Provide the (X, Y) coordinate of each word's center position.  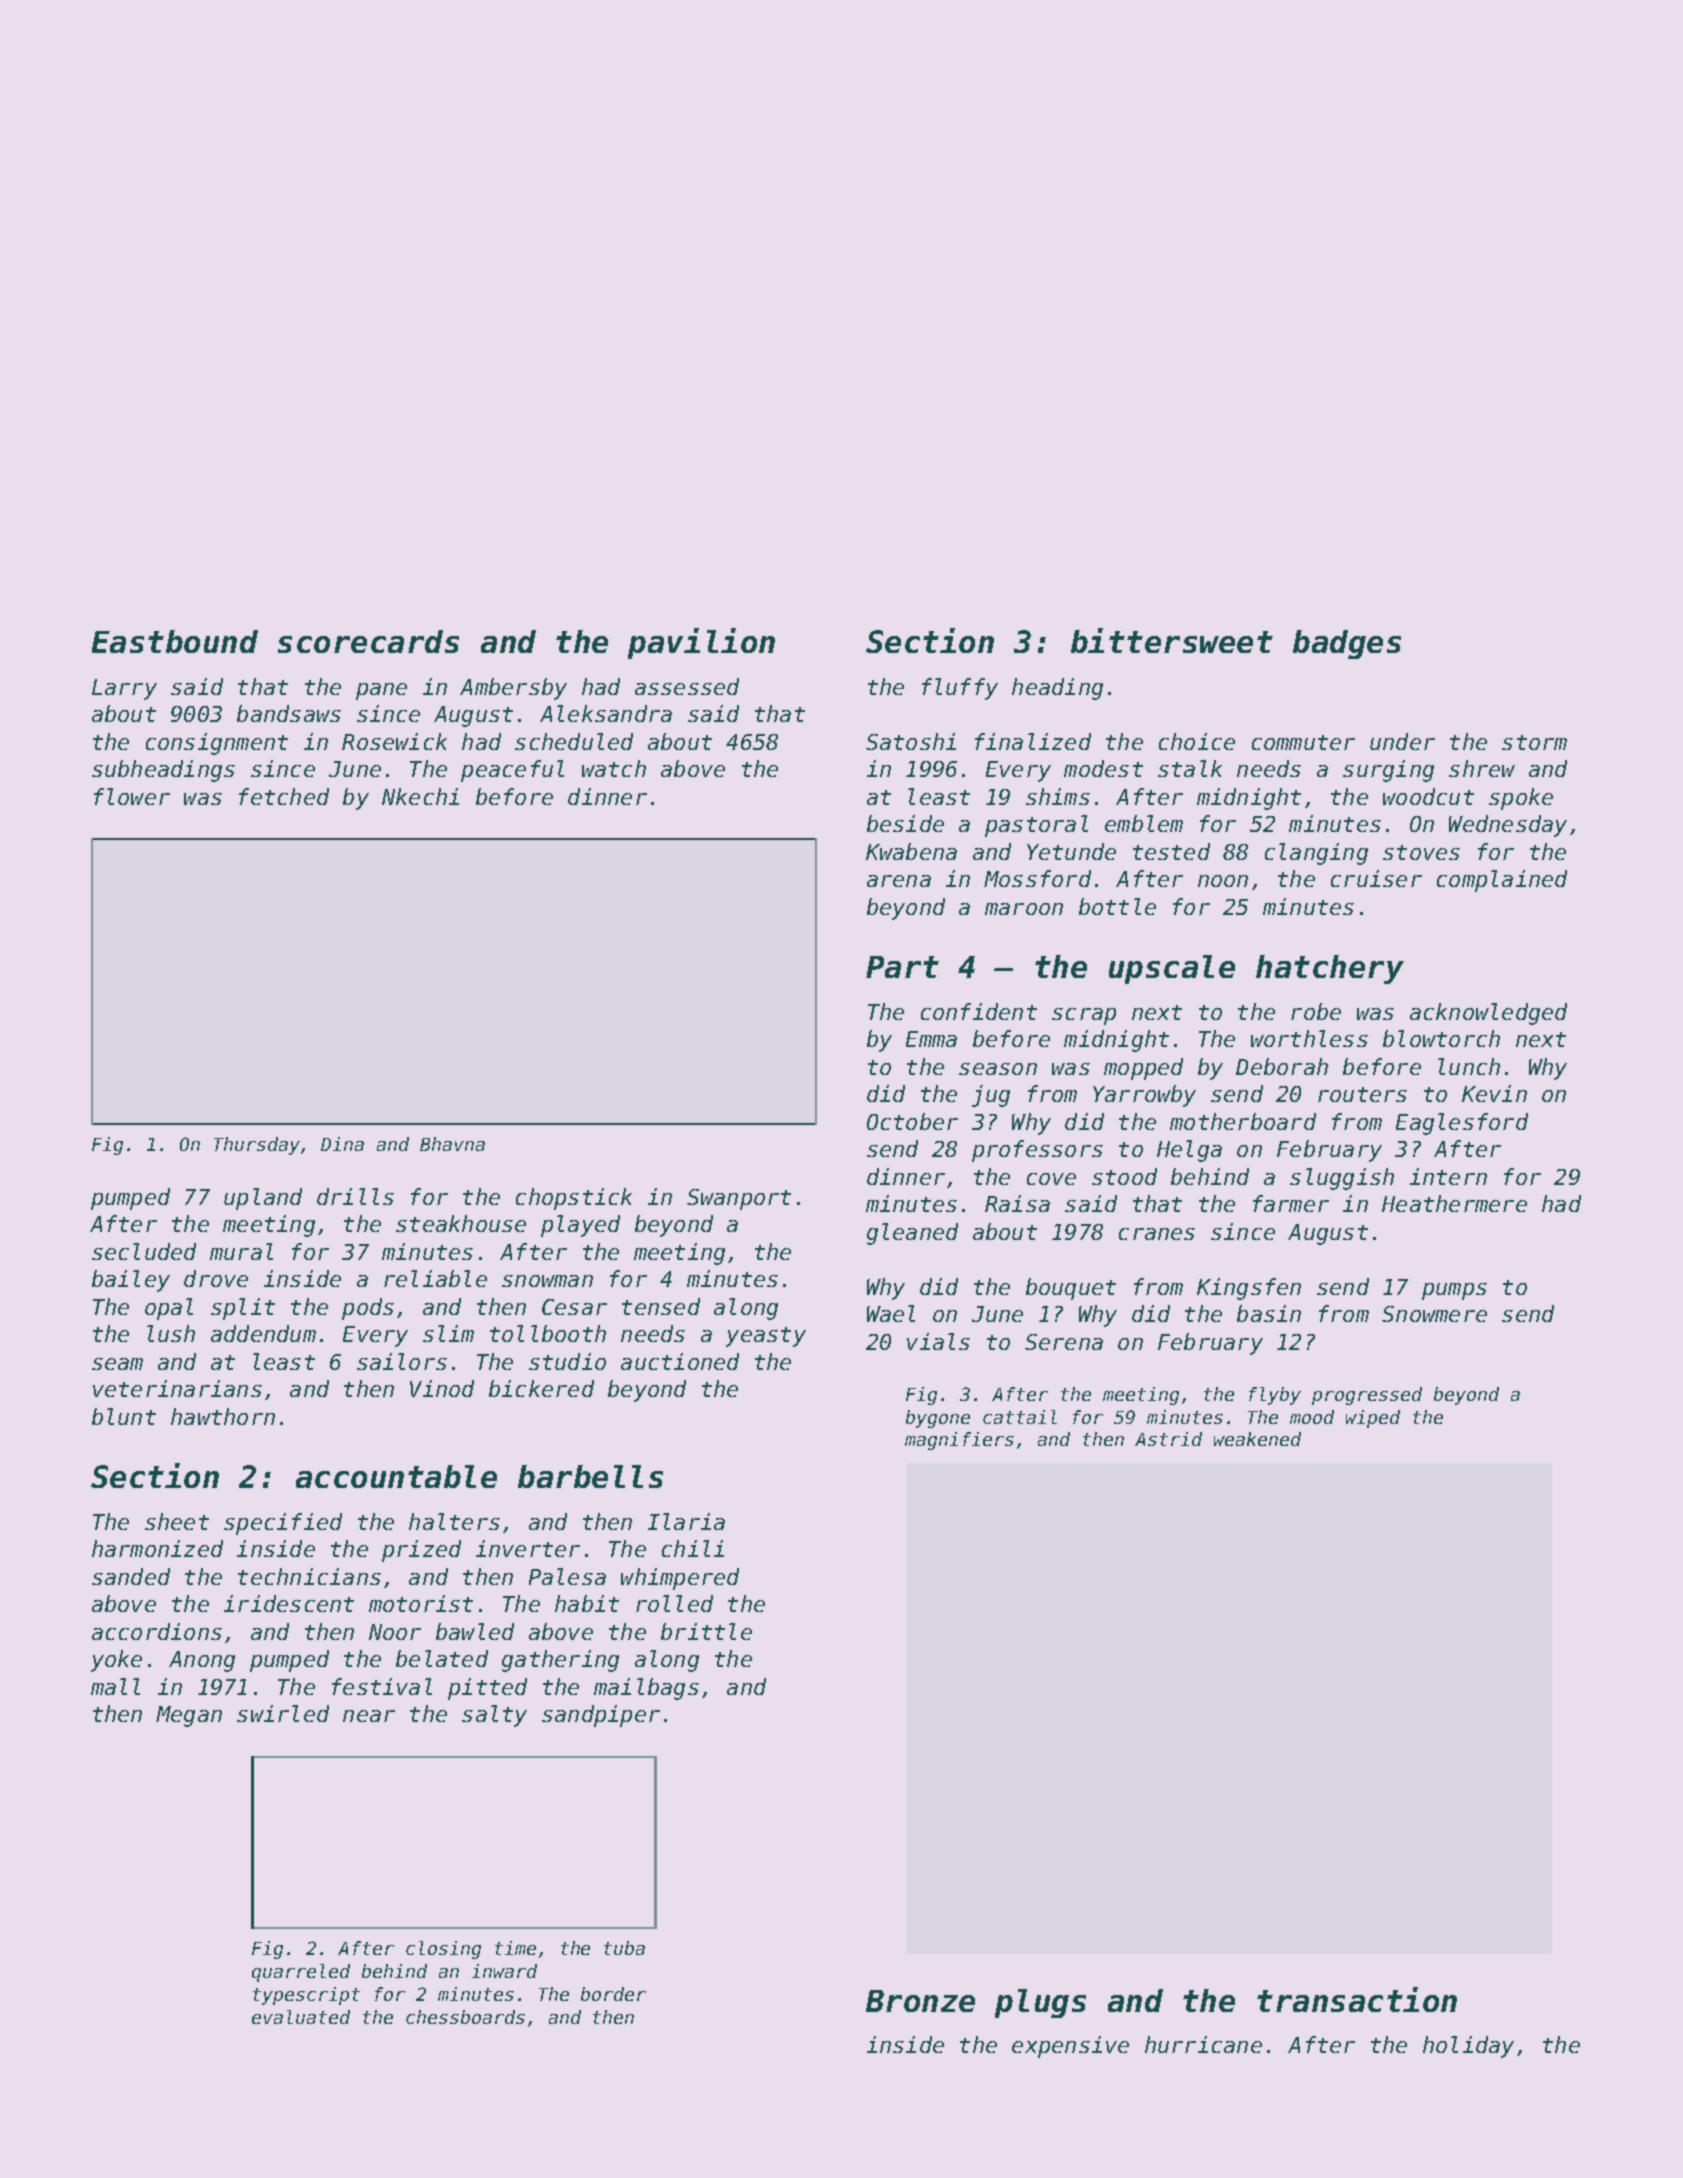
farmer (1291, 1203)
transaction (1357, 1999)
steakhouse (461, 1223)
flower (132, 796)
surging (1388, 771)
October (912, 1121)
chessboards (465, 2017)
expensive (1070, 2047)
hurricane (1203, 2044)
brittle (706, 1631)
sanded (131, 1576)
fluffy (960, 689)
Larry (124, 689)
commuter (1303, 742)
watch (614, 768)
